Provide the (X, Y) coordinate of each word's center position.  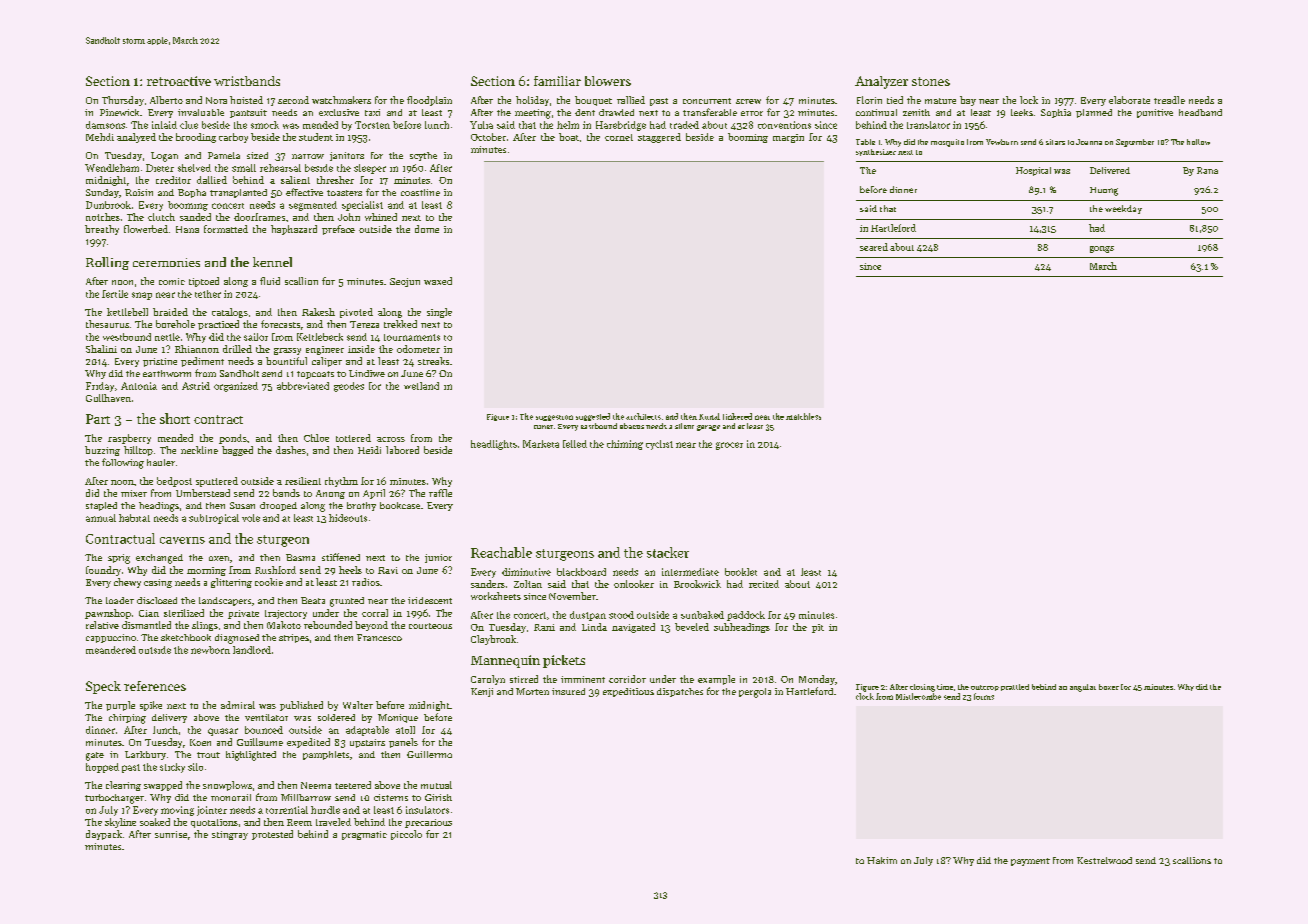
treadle (1169, 100)
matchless (803, 416)
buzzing (102, 451)
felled (575, 444)
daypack (104, 835)
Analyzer (881, 82)
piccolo (406, 835)
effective (304, 192)
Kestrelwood (1104, 860)
